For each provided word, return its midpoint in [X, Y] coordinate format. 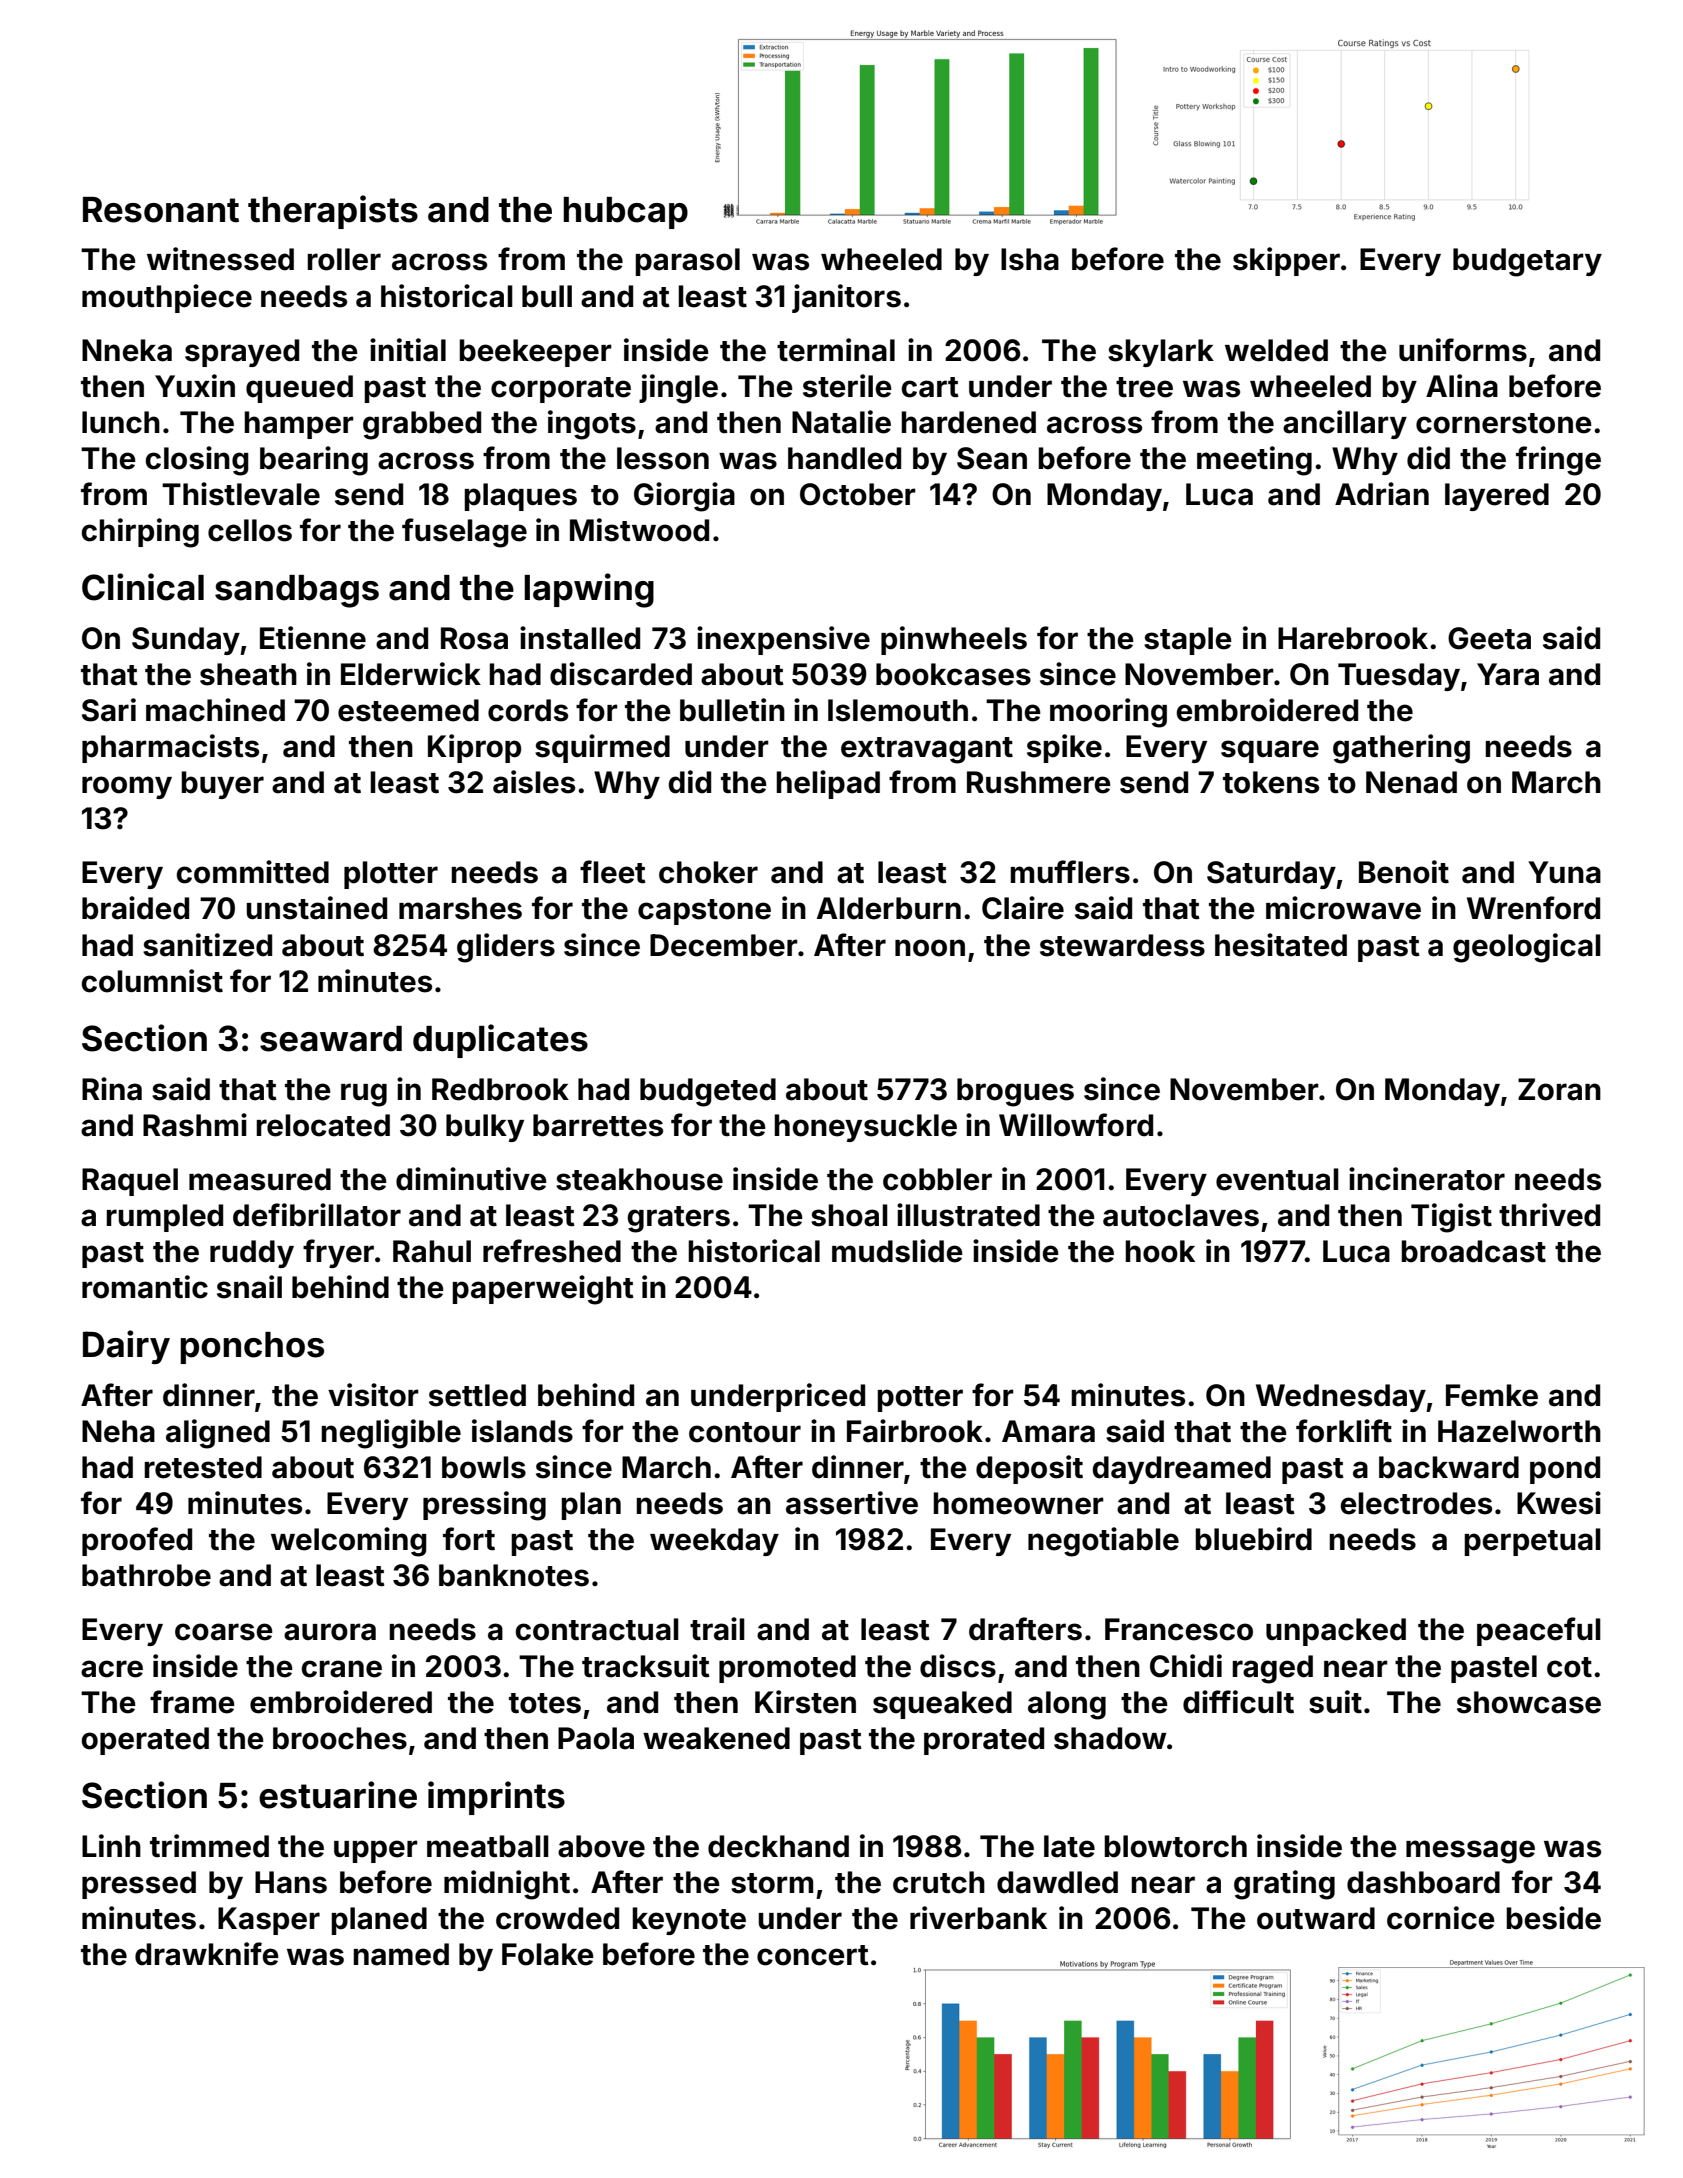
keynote [689, 1921]
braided [135, 908]
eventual [1277, 1179]
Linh [111, 1845]
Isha [1030, 259]
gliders [506, 948]
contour [745, 1432]
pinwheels [954, 640]
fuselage [464, 533]
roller [344, 259]
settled [477, 1395]
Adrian [1382, 494]
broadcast [1473, 1251]
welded [1276, 350]
